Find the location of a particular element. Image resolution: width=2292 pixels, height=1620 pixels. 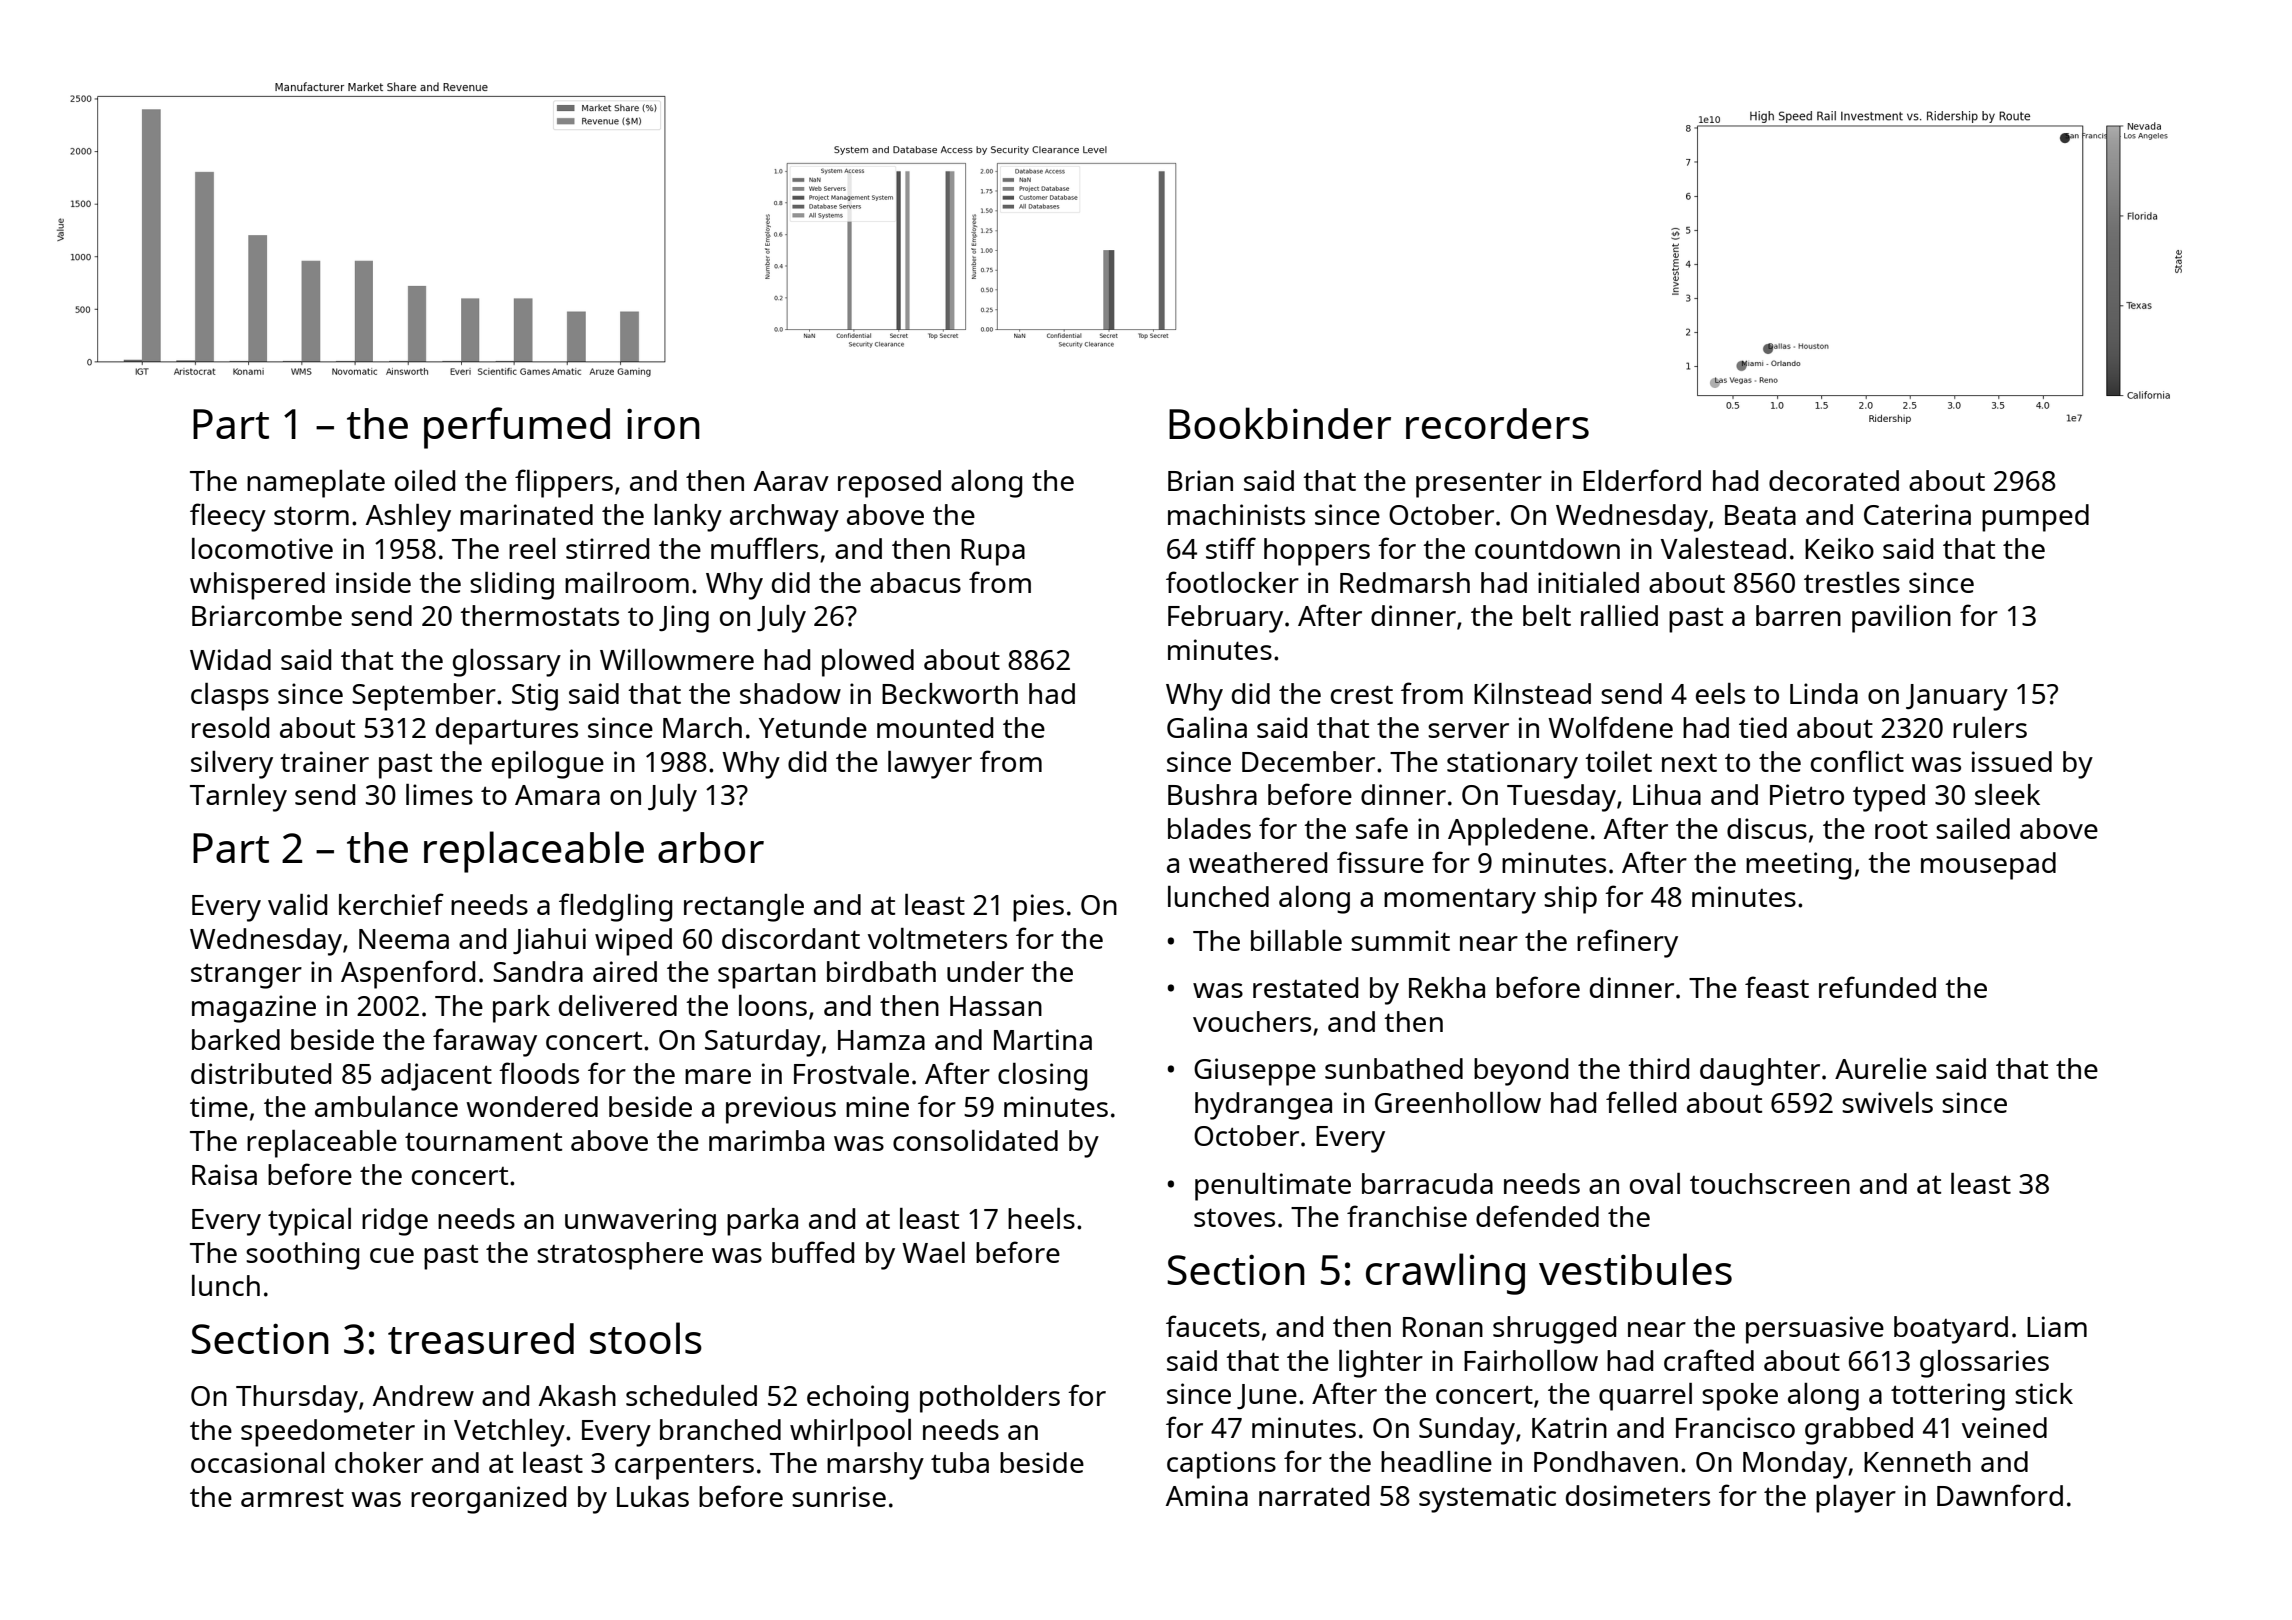

stick is located at coordinates (2044, 1393).
